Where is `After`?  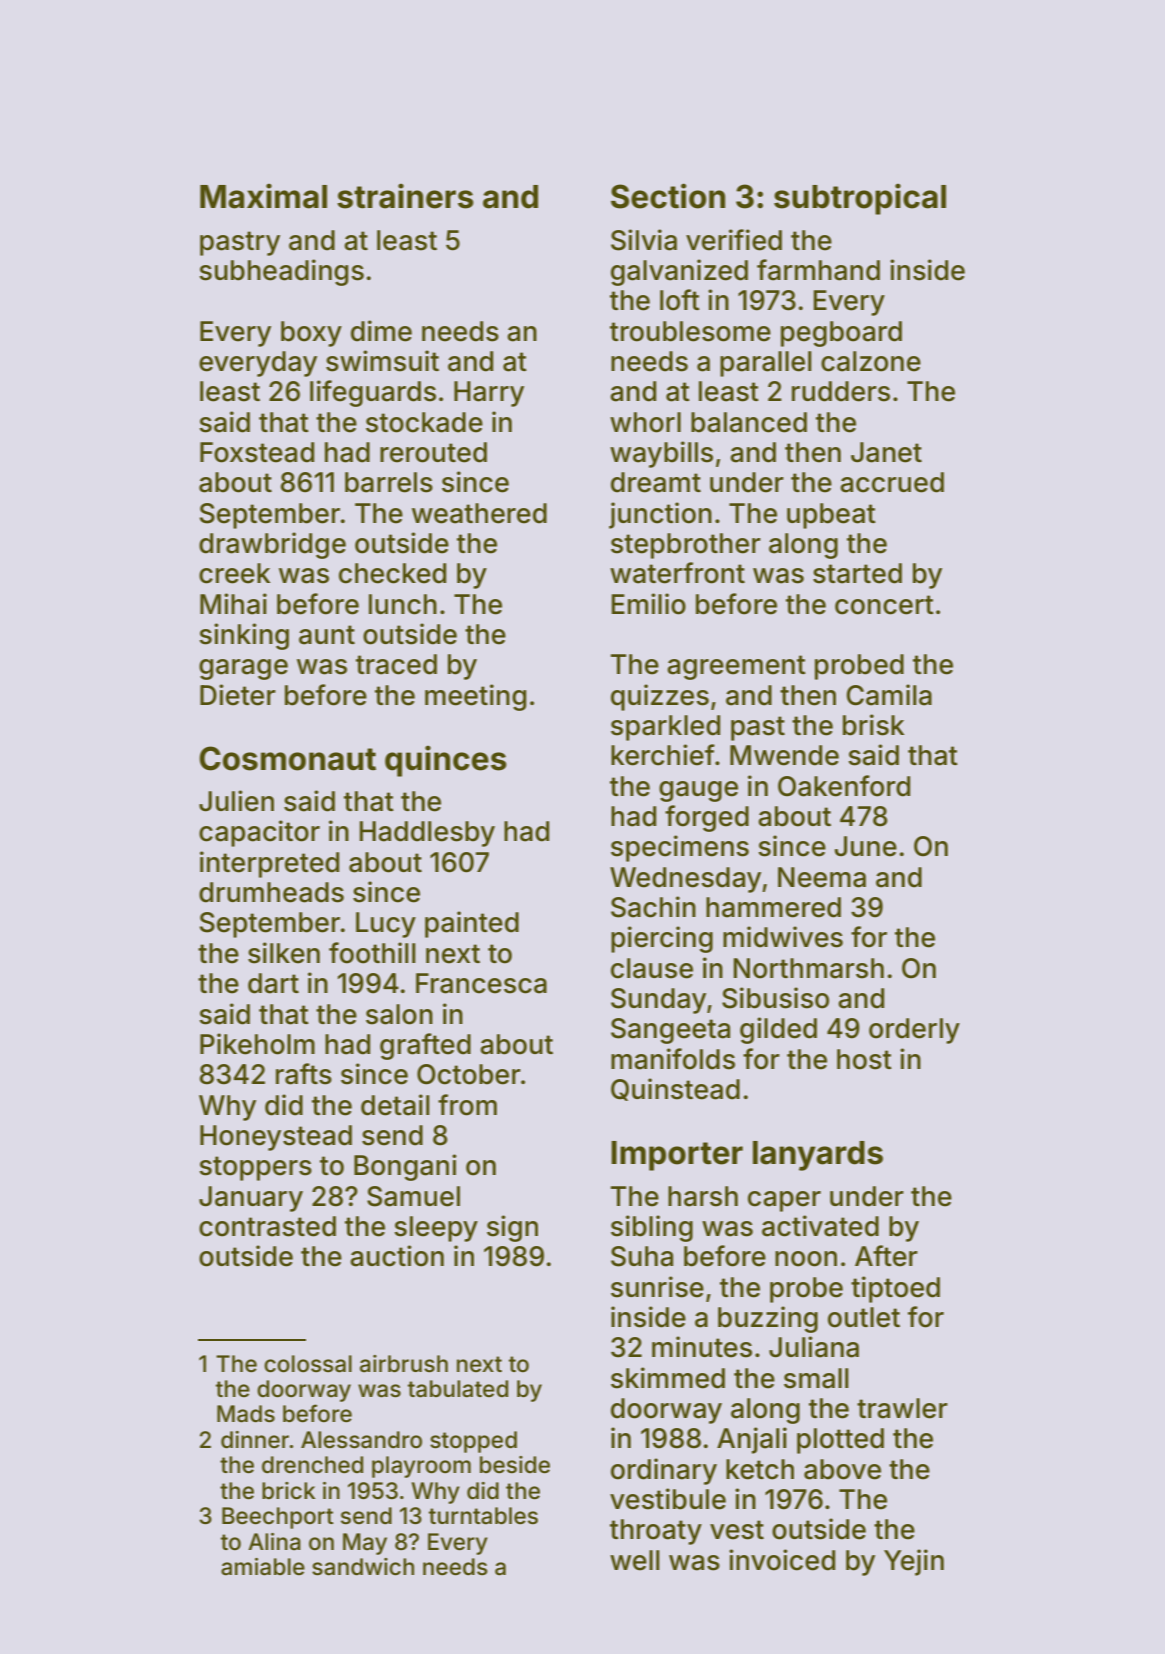 After is located at coordinates (886, 1256).
